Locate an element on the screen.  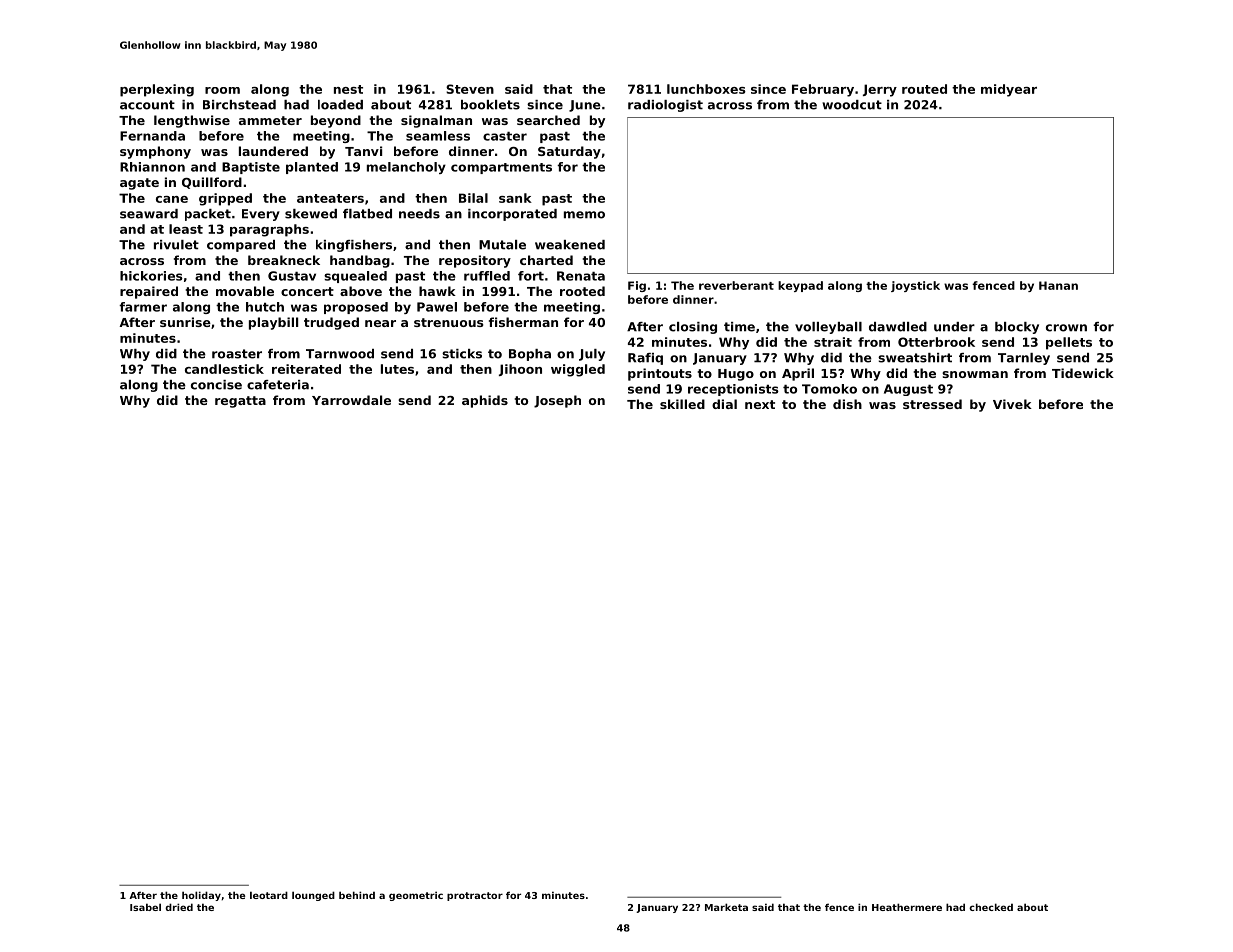
Marketa is located at coordinates (726, 907).
